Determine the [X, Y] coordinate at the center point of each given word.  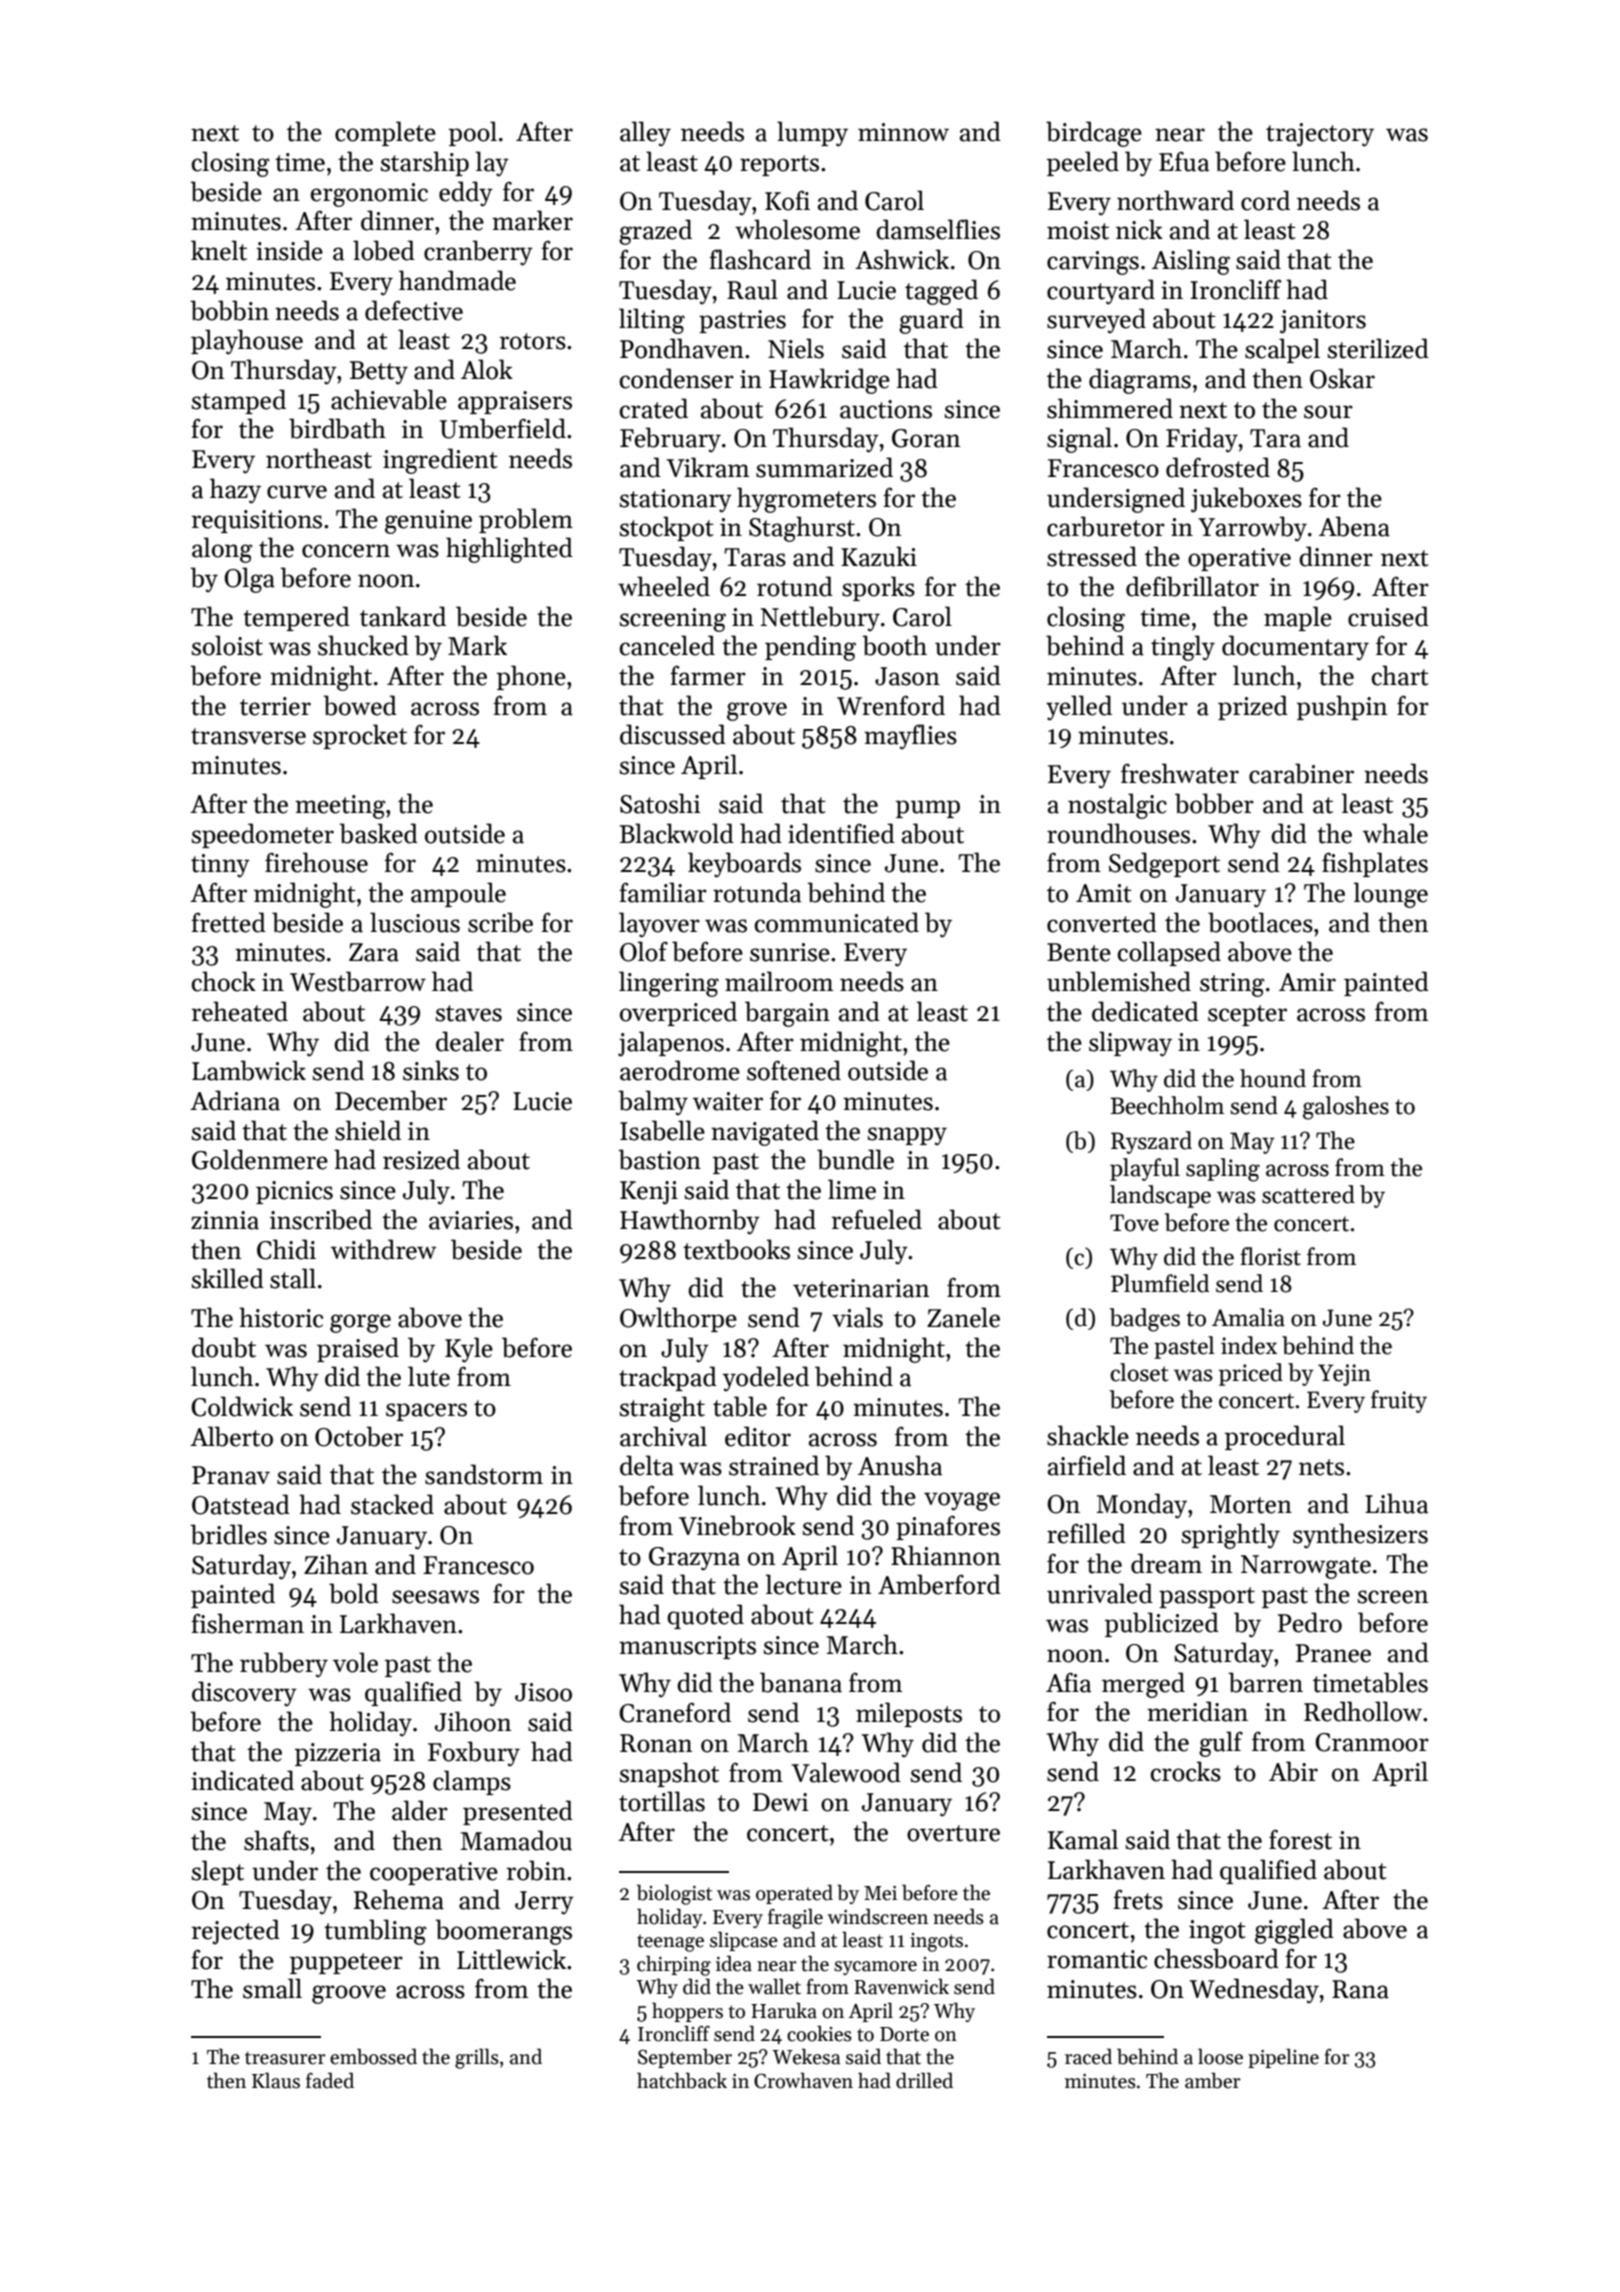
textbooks [736, 1249]
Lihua [1396, 1503]
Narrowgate [1306, 1567]
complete [385, 133]
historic [281, 1317]
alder [420, 1810]
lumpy [812, 134]
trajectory [1320, 135]
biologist [674, 1894]
